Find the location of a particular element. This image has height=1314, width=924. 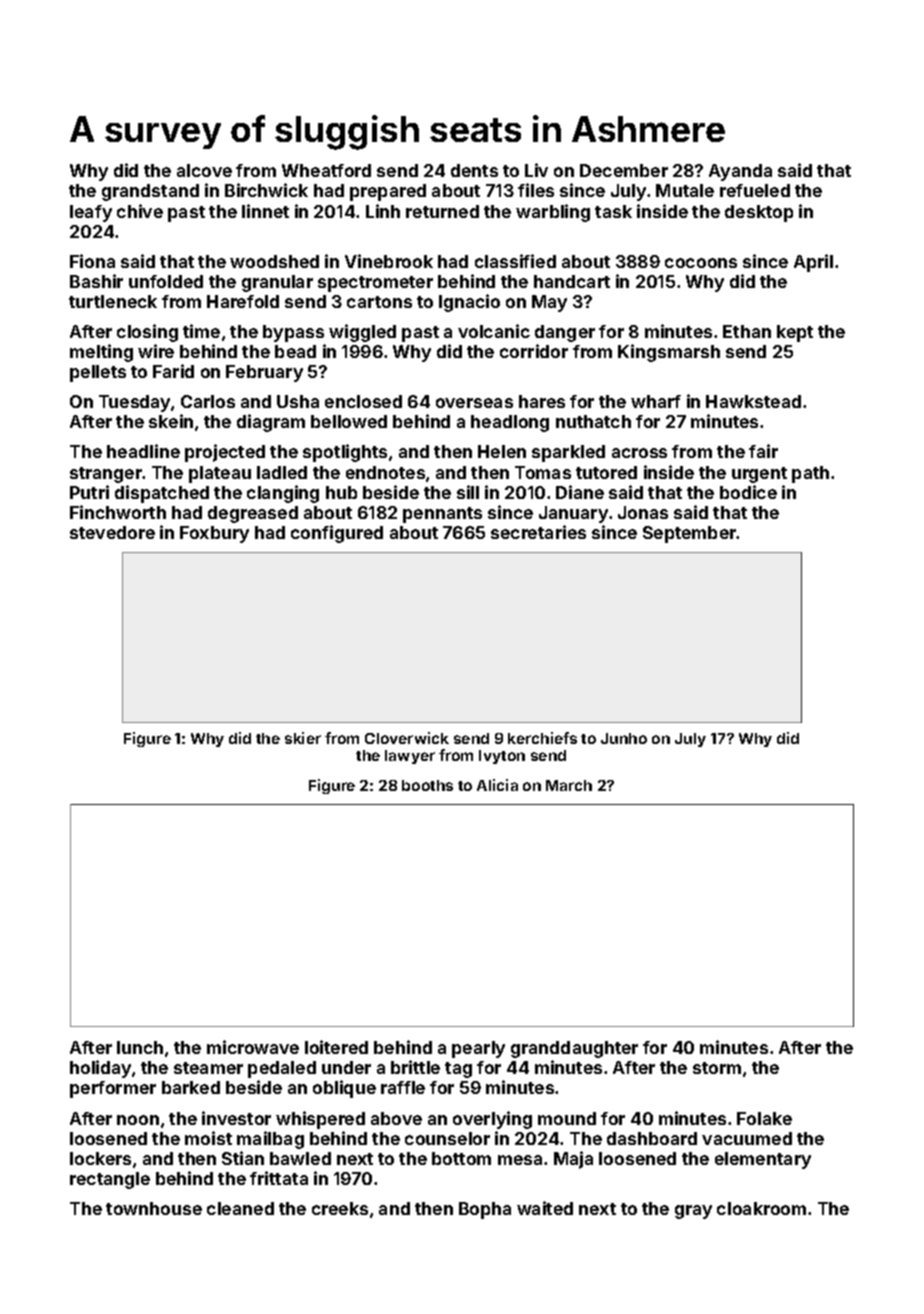

Alicia is located at coordinates (497, 785).
